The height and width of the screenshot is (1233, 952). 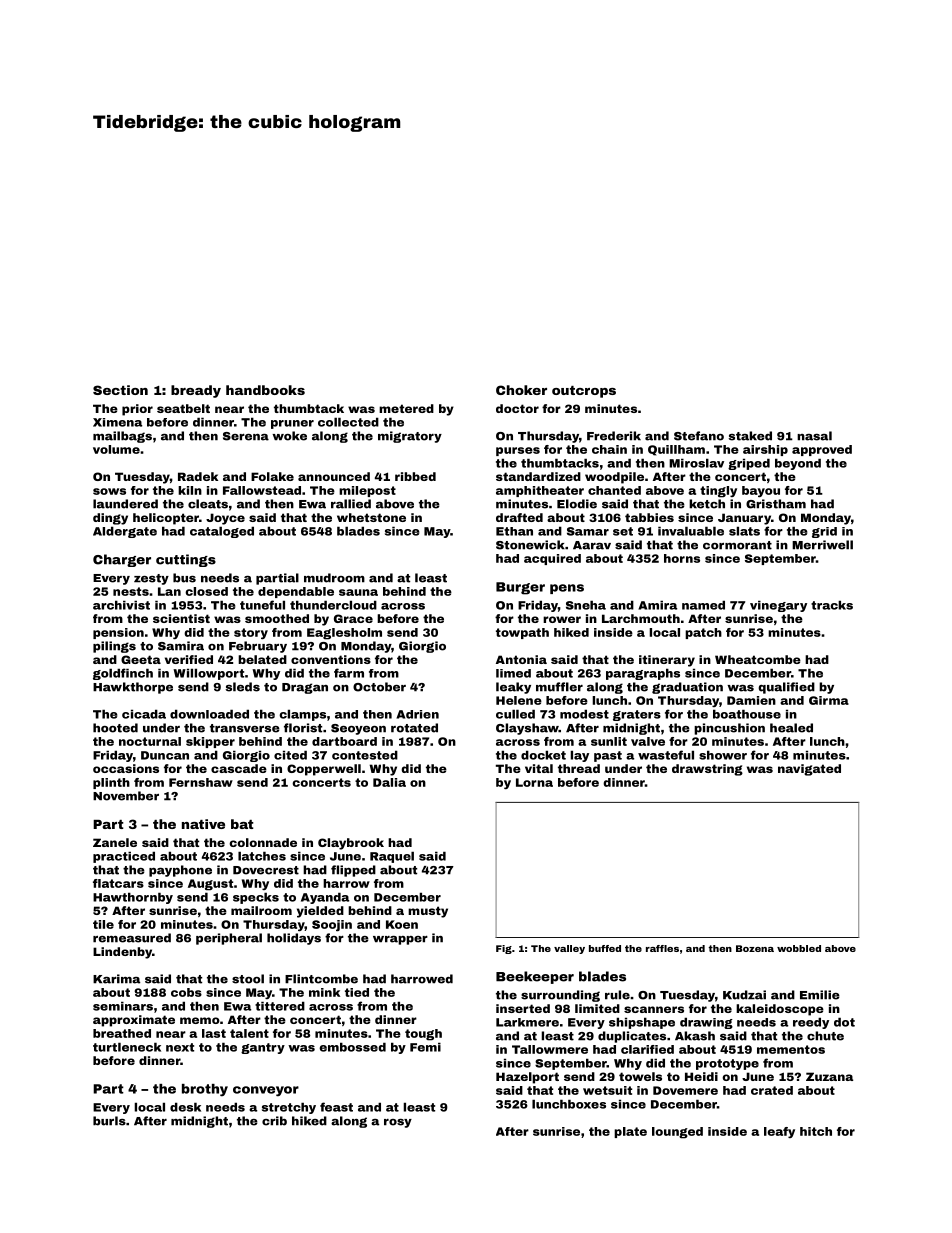 What do you see at coordinates (109, 491) in the screenshot?
I see `sows` at bounding box center [109, 491].
